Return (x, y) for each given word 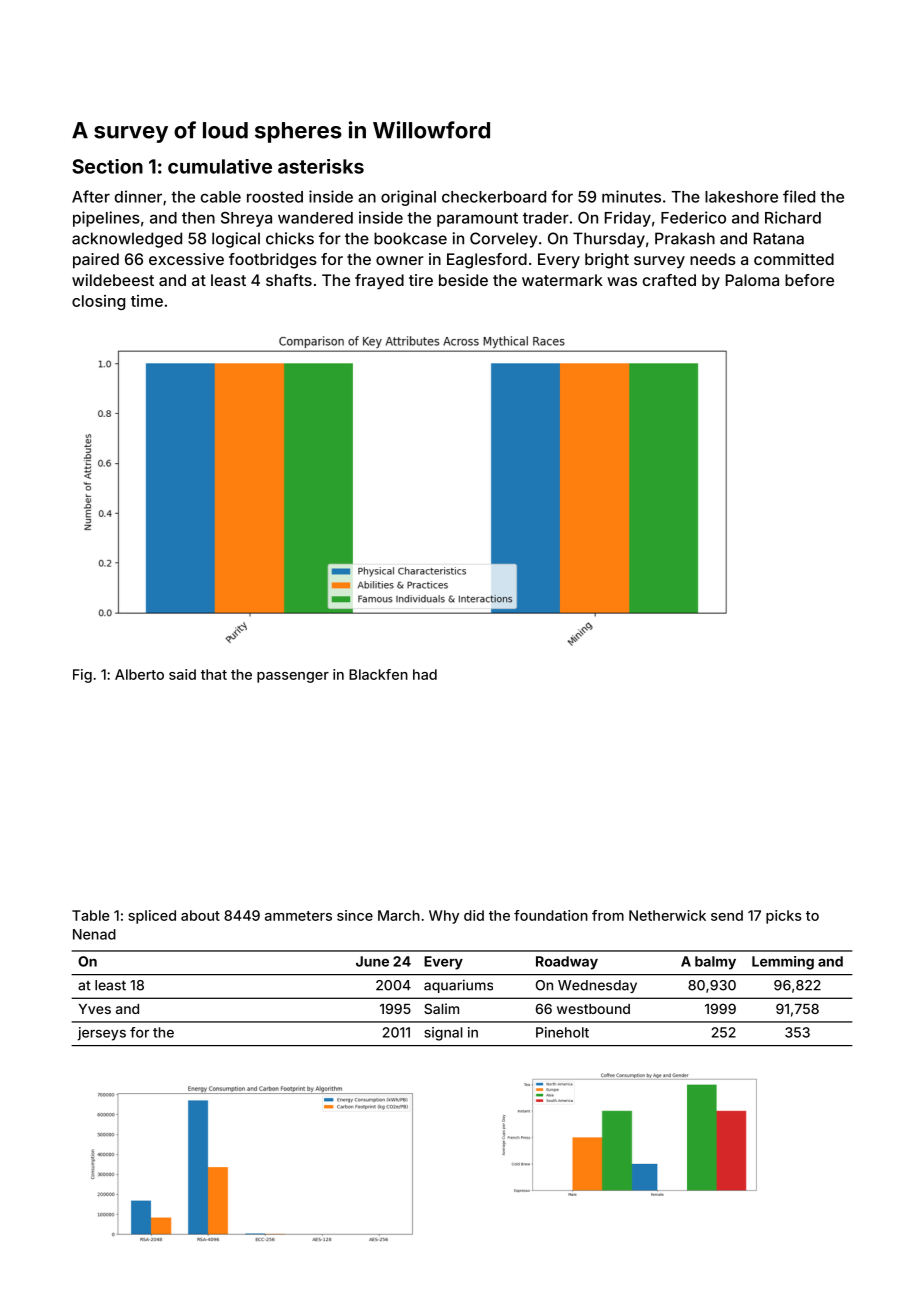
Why (444, 917)
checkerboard (494, 197)
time (147, 301)
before (809, 280)
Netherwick (667, 915)
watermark (562, 280)
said (182, 674)
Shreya (246, 219)
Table (90, 915)
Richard (793, 217)
